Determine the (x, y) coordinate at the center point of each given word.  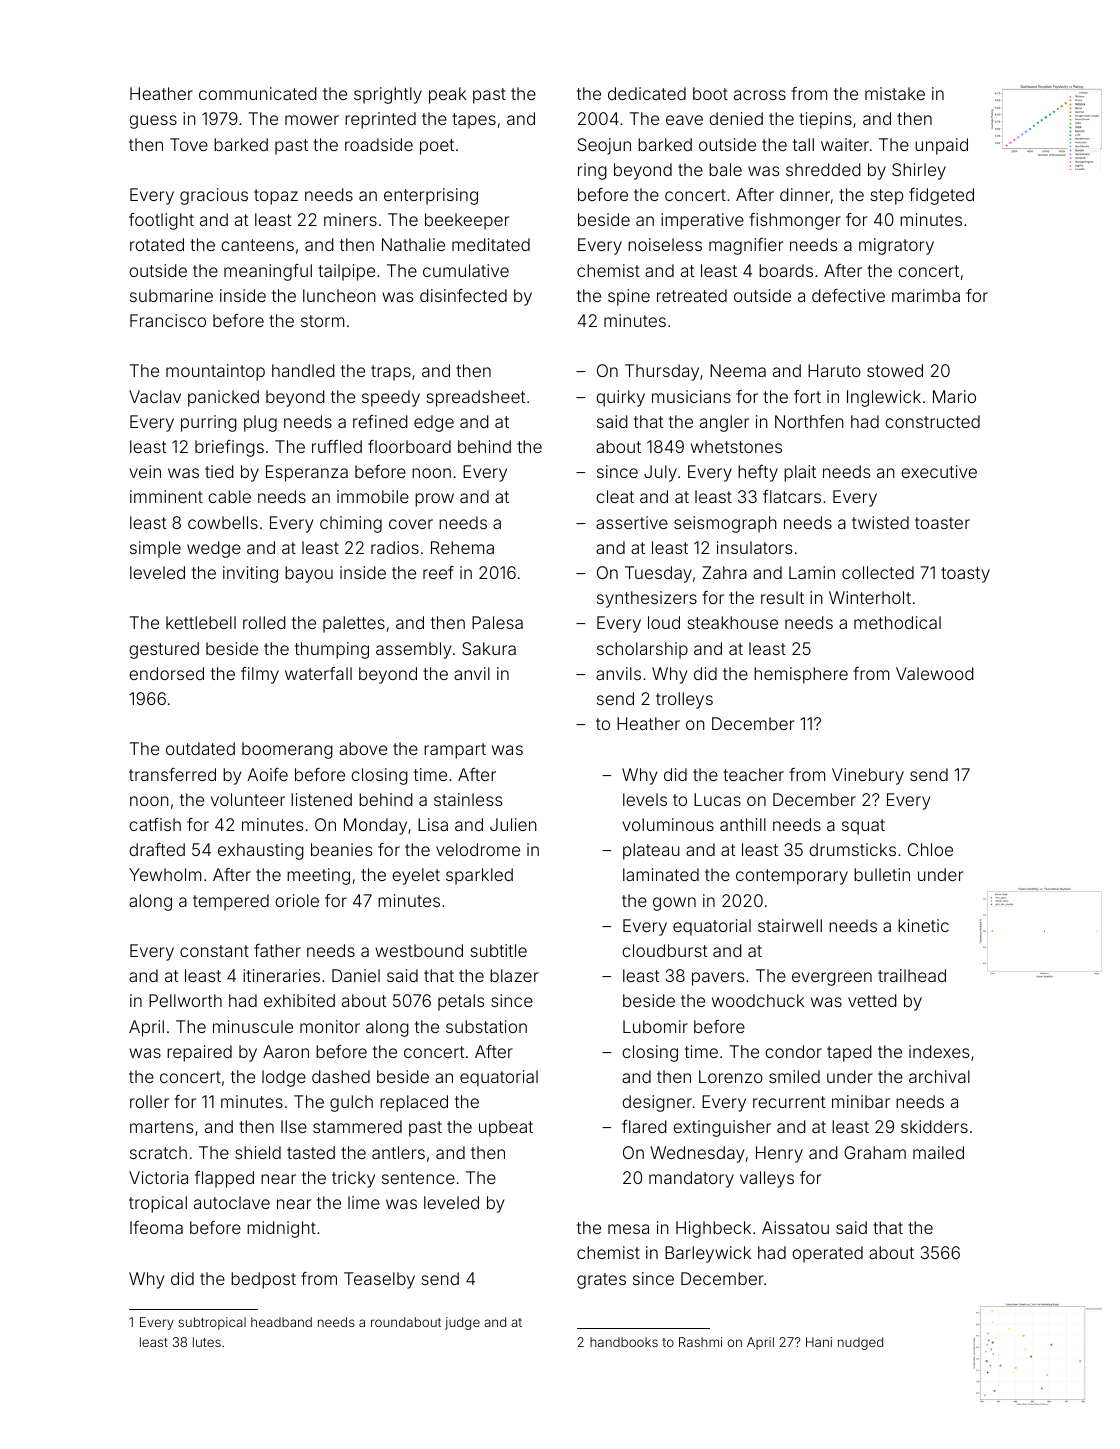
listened (321, 799)
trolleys (684, 700)
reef (438, 572)
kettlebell (201, 622)
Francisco (168, 320)
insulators (754, 547)
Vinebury (868, 776)
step (887, 197)
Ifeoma (156, 1227)
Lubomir (655, 1026)
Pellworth (185, 1000)
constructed (932, 421)
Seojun (604, 146)
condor (793, 1051)
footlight (161, 221)
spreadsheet (476, 398)
